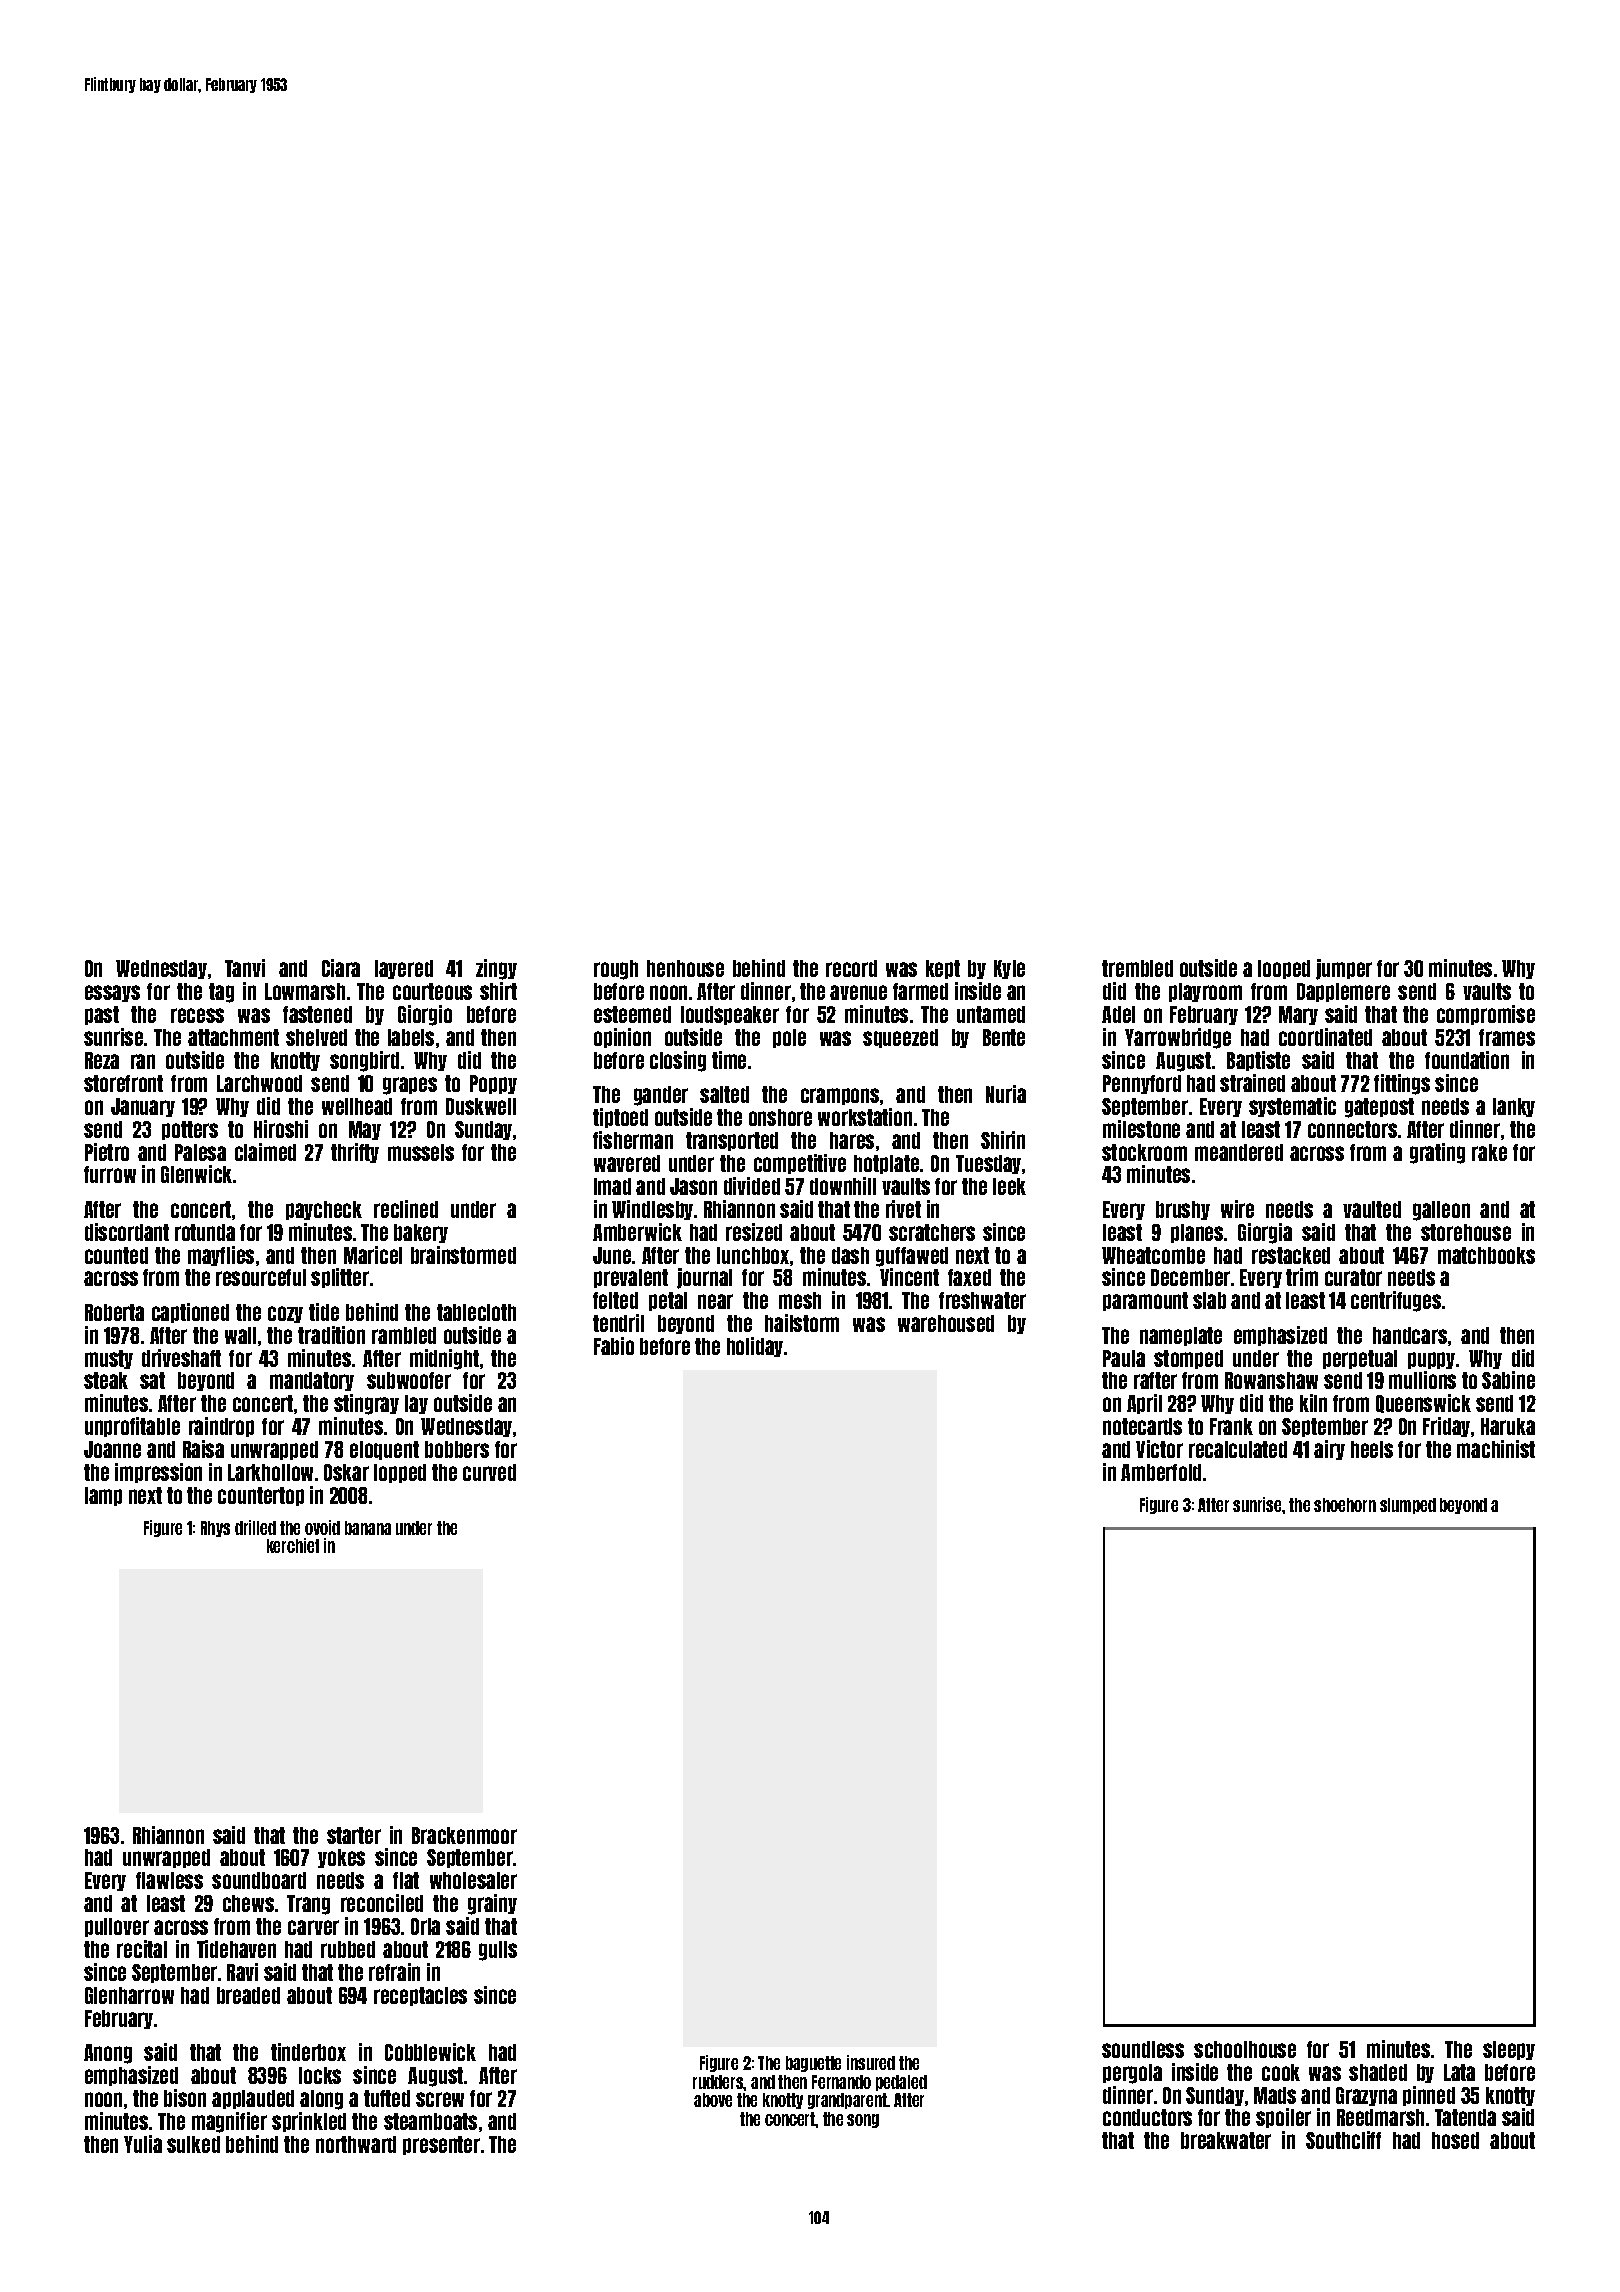  What do you see at coordinates (193, 2144) in the document?
I see `sulked` at bounding box center [193, 2144].
